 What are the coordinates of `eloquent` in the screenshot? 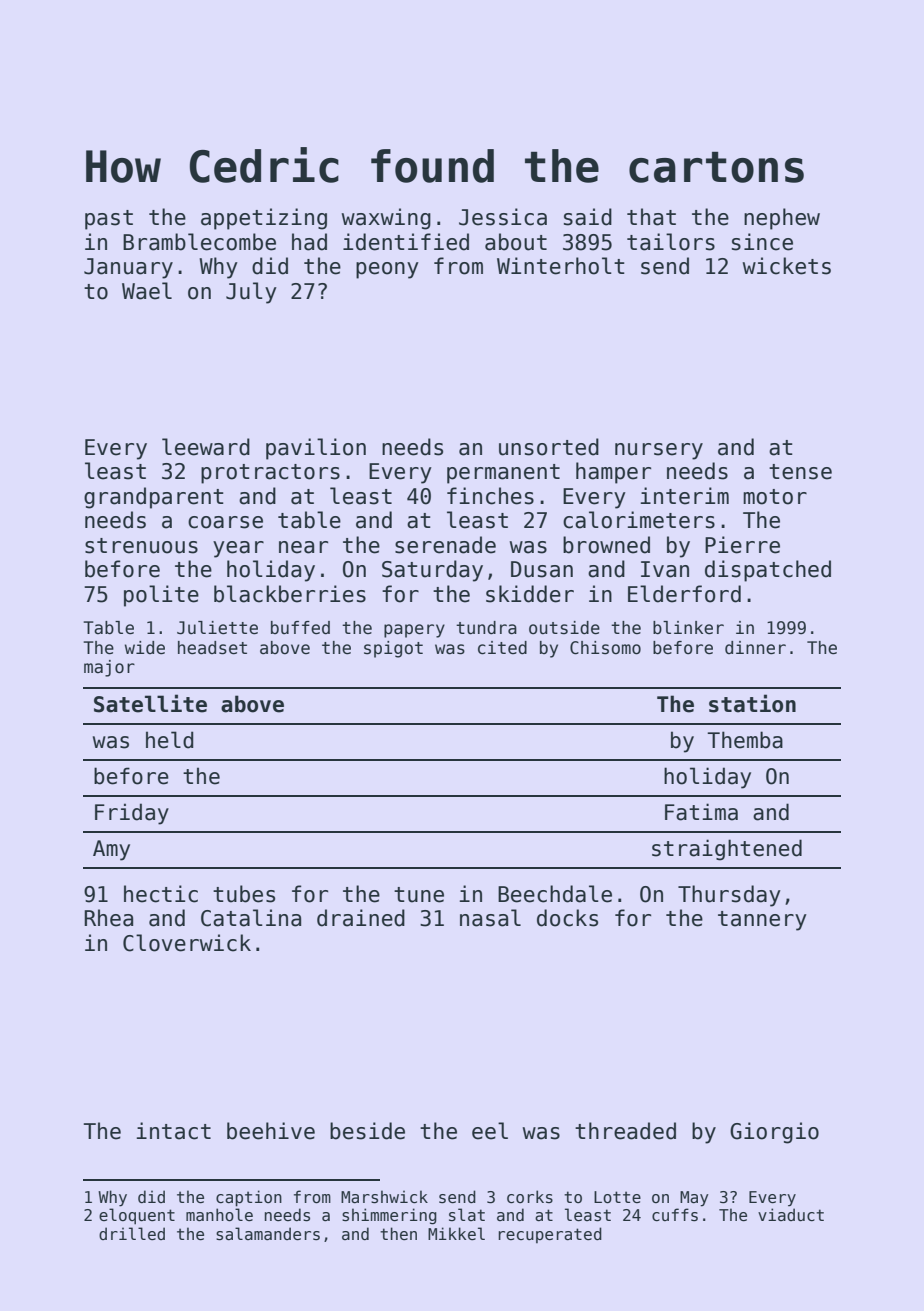 It's located at (137, 1216).
